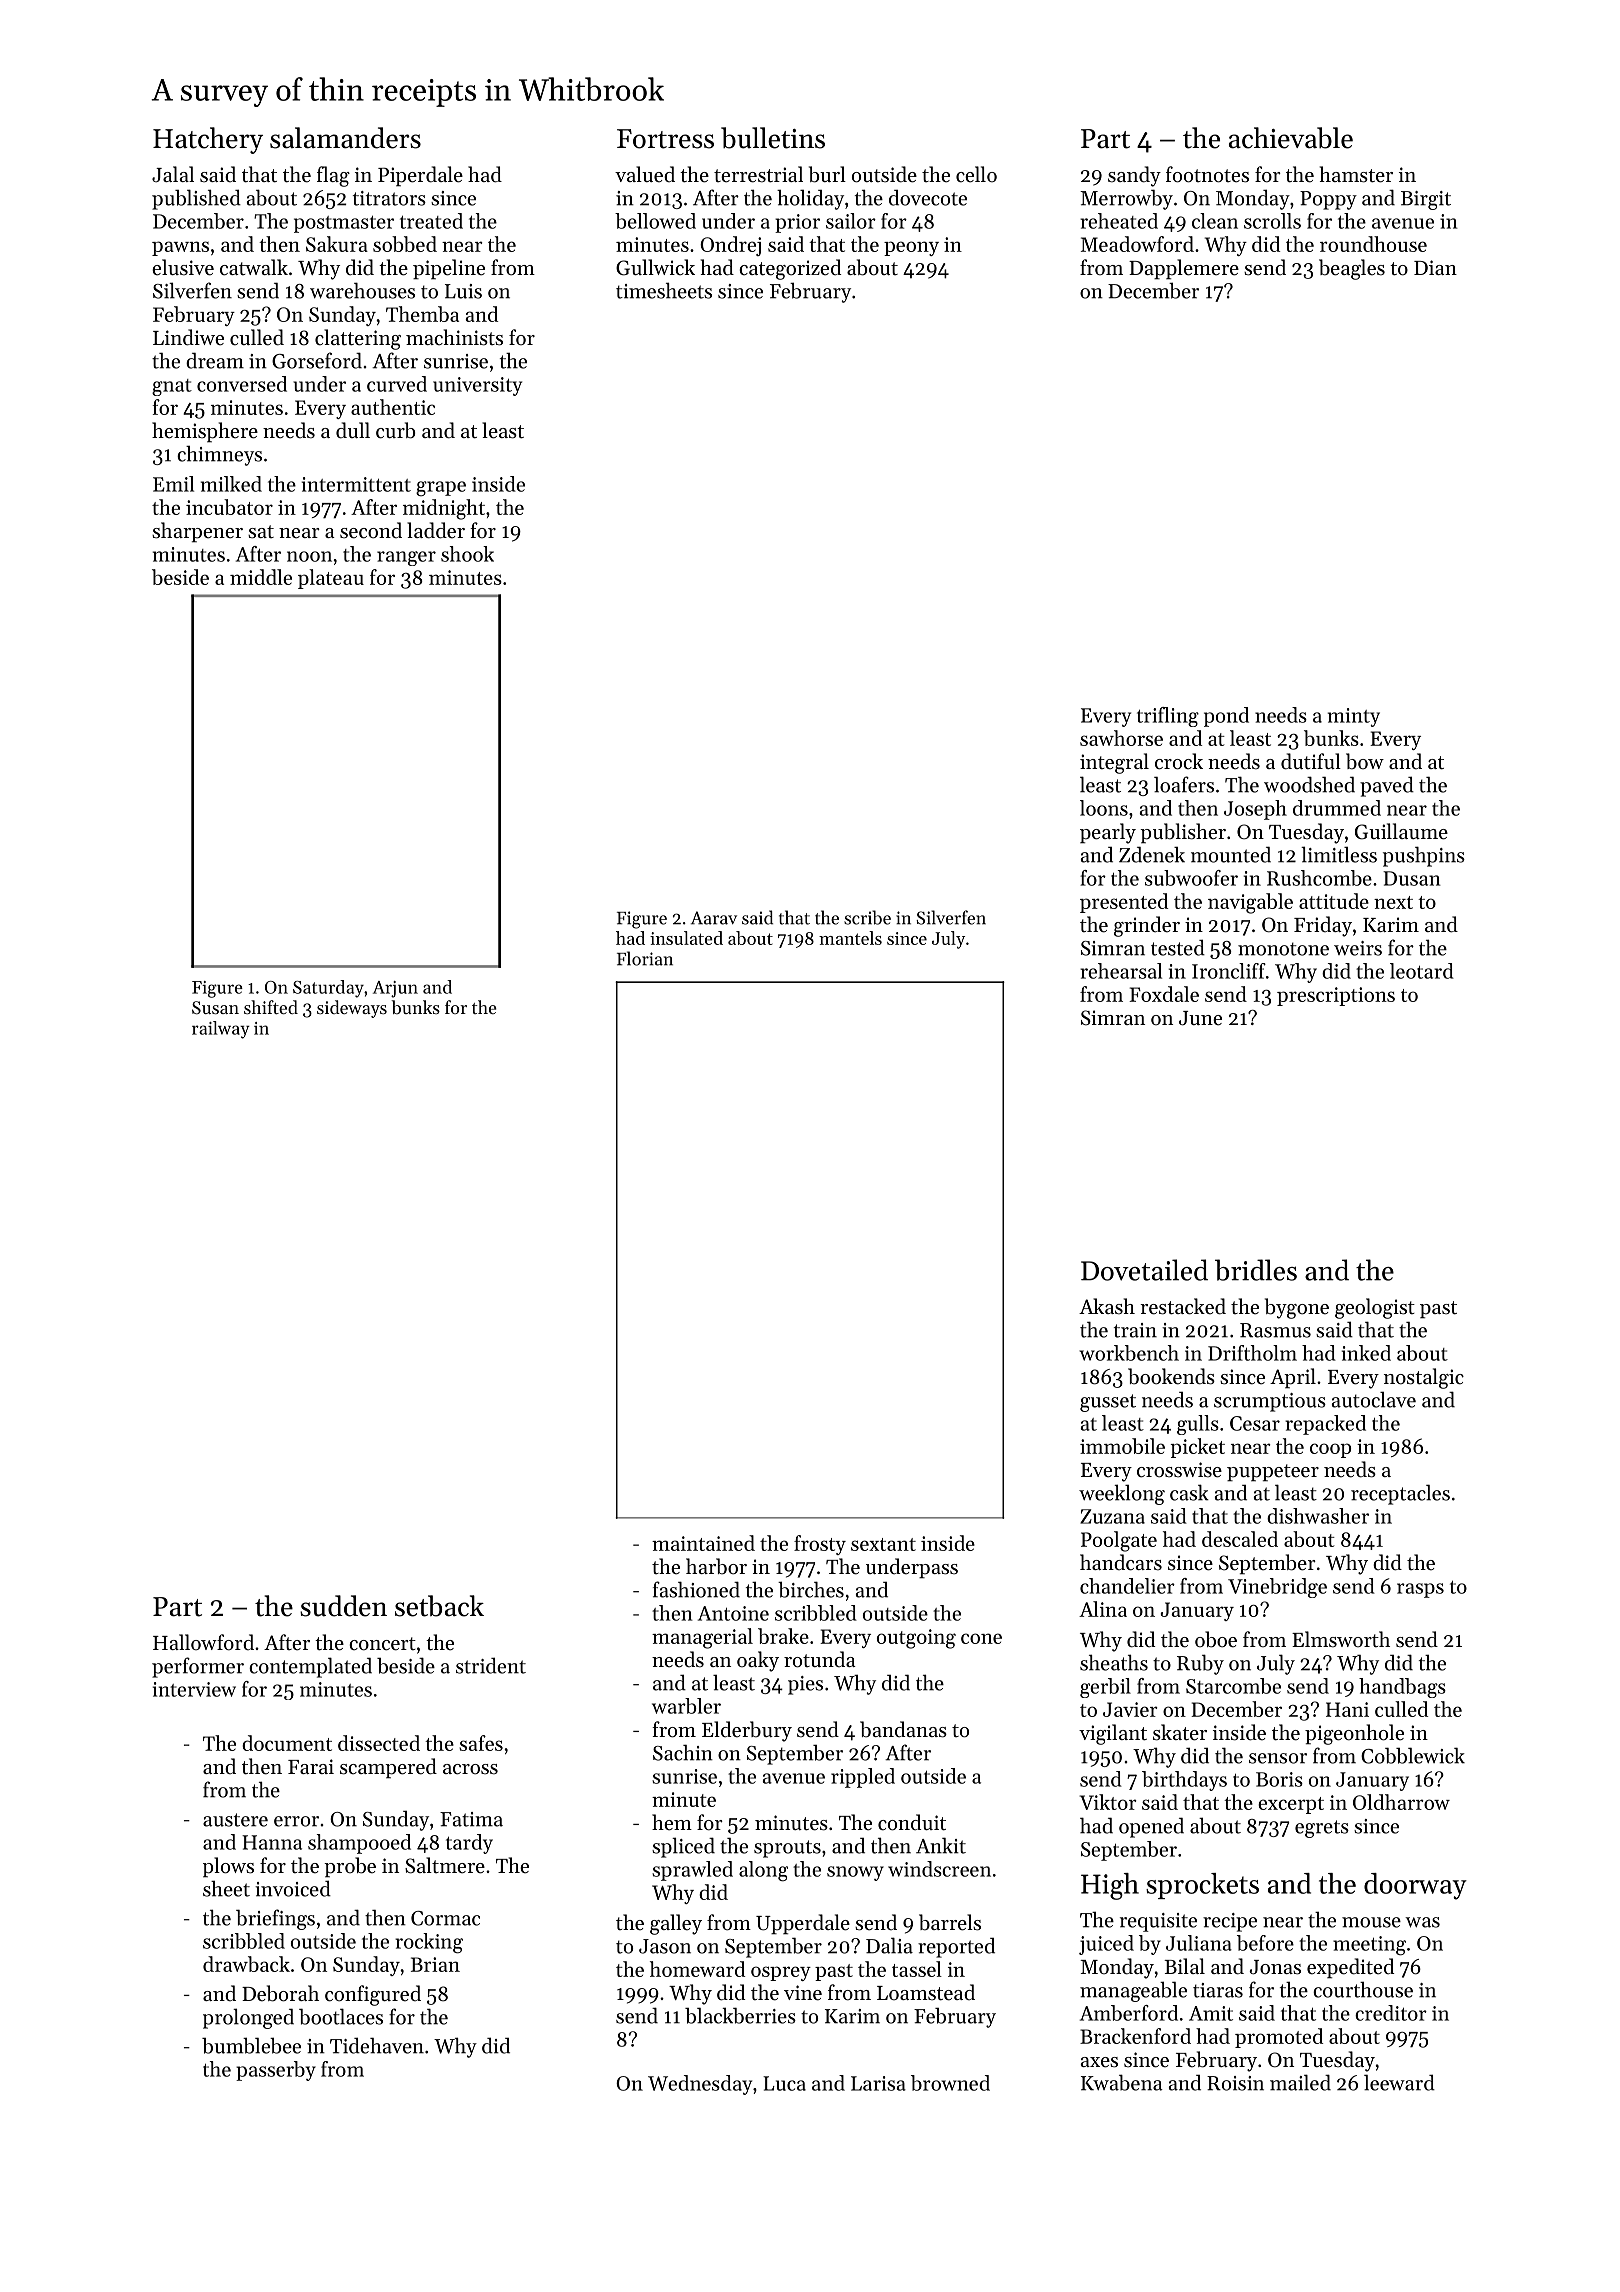 This screenshot has height=2292, width=1620. What do you see at coordinates (790, 269) in the screenshot?
I see `categorized` at bounding box center [790, 269].
